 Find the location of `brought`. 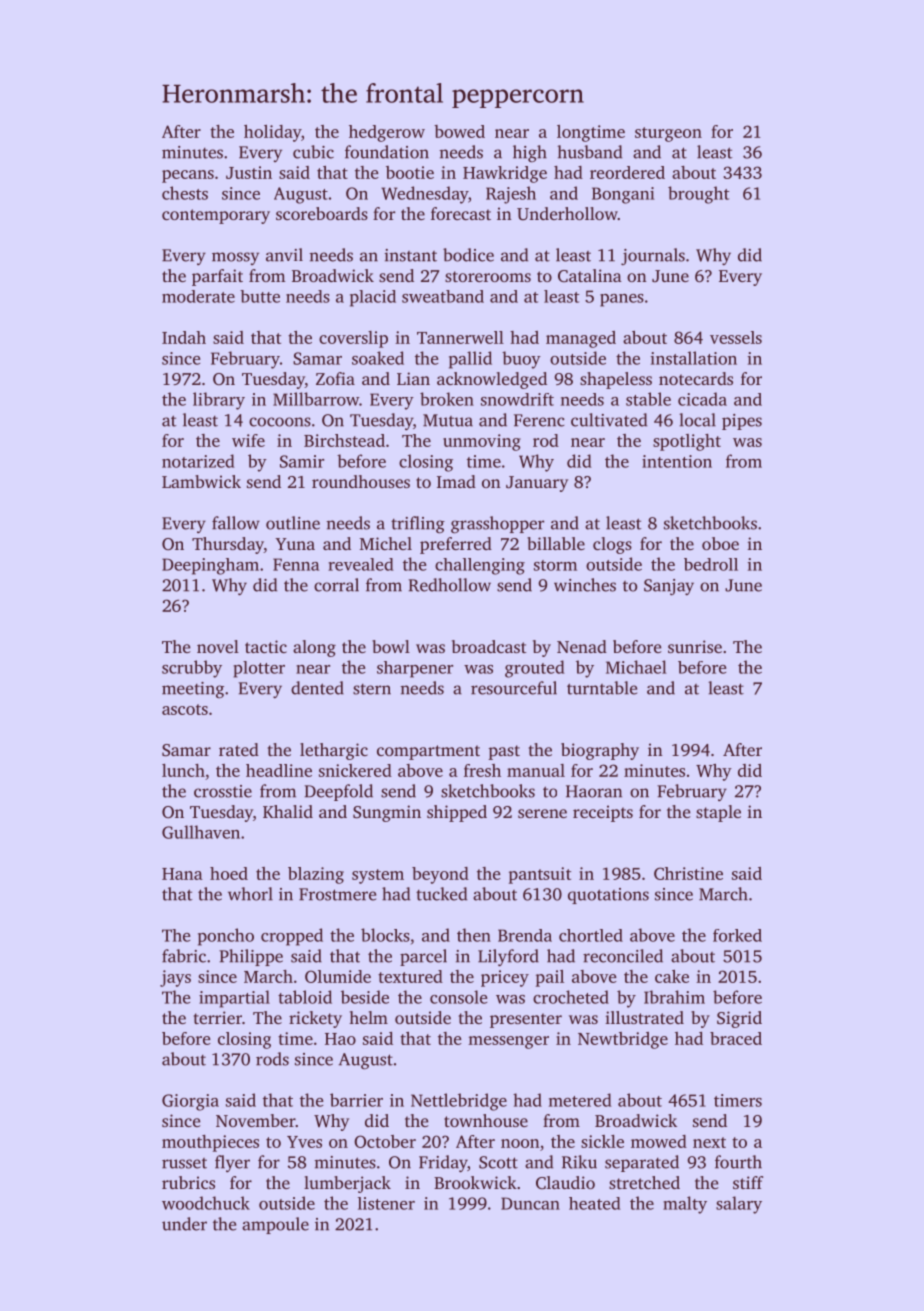

brought is located at coordinates (698, 195).
